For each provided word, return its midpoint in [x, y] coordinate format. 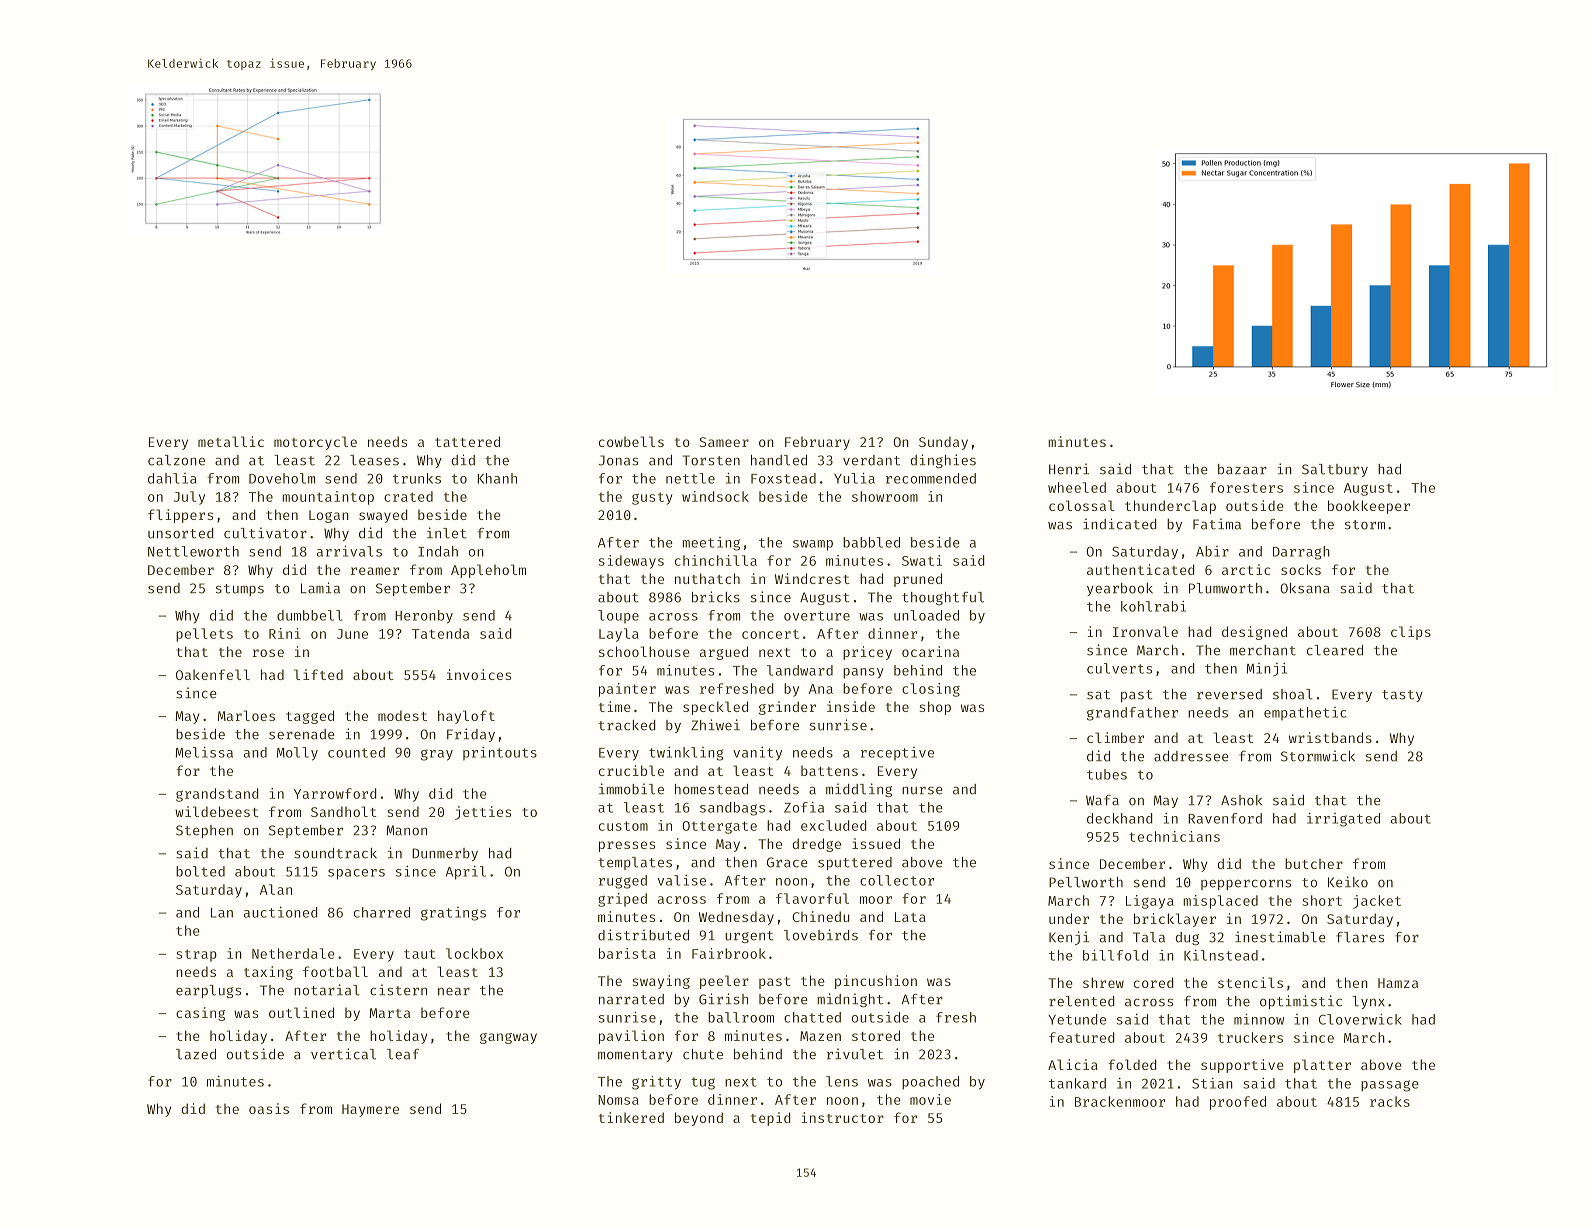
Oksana [1305, 588]
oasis [269, 1108]
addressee [1191, 756]
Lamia [320, 588]
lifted [318, 674]
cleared [1335, 650]
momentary [635, 1056]
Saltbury [1335, 470]
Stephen [204, 831]
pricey [867, 653]
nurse [922, 790]
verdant [871, 460]
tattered [467, 441]
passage [1390, 1086]
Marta [389, 1013]
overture [817, 616]
